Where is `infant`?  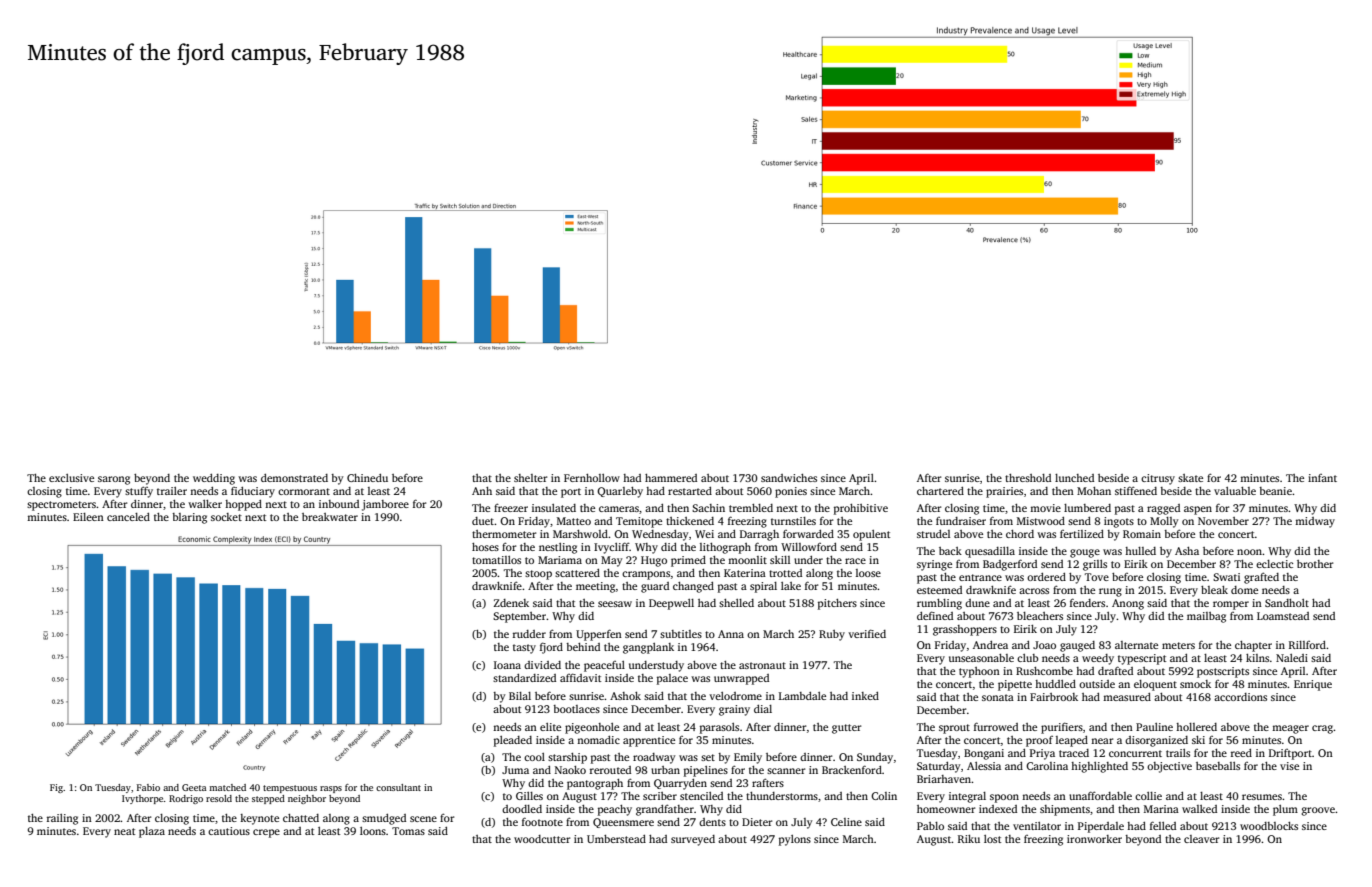
infant is located at coordinates (1322, 478).
